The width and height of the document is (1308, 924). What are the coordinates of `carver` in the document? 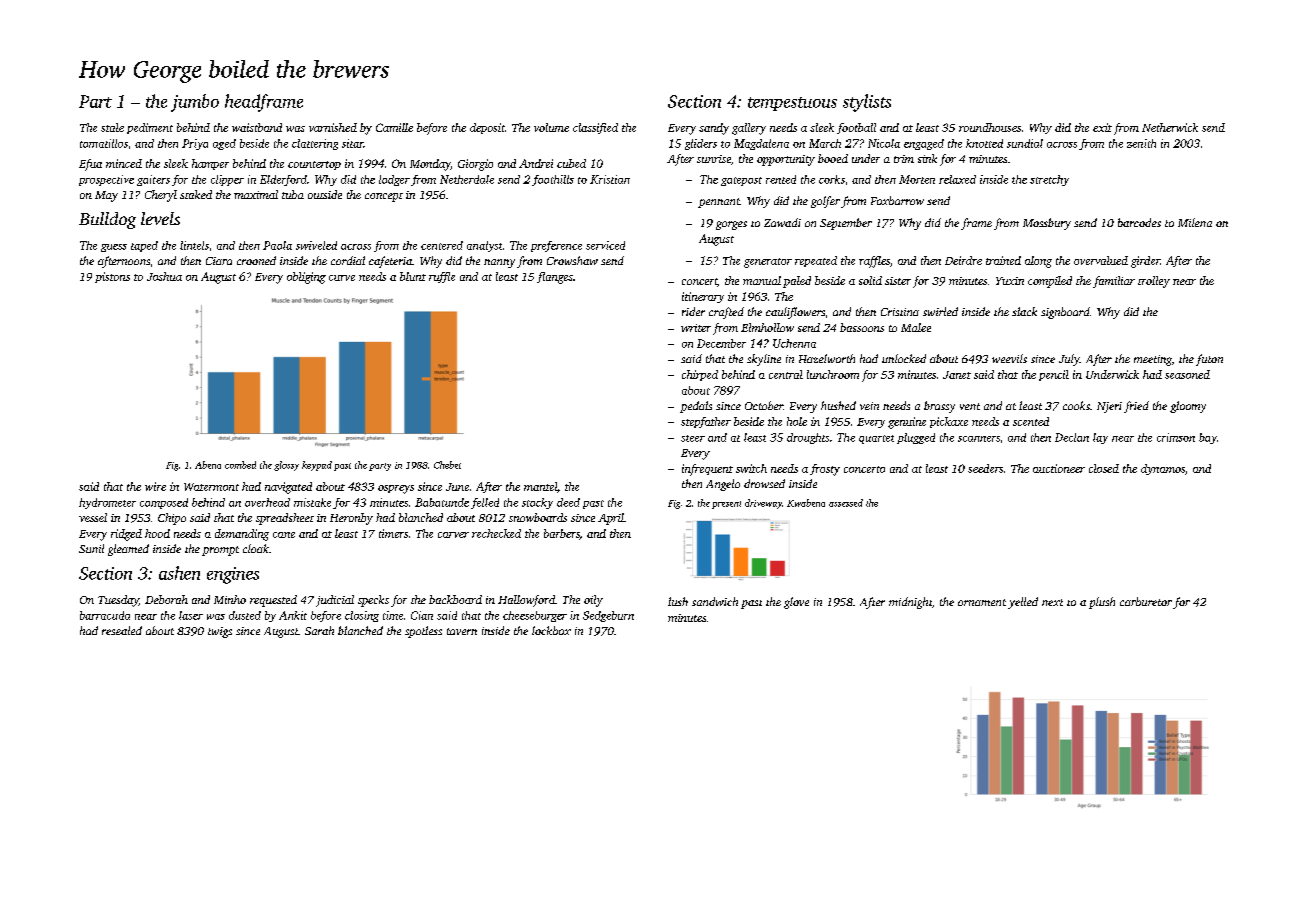 It's located at (453, 535).
